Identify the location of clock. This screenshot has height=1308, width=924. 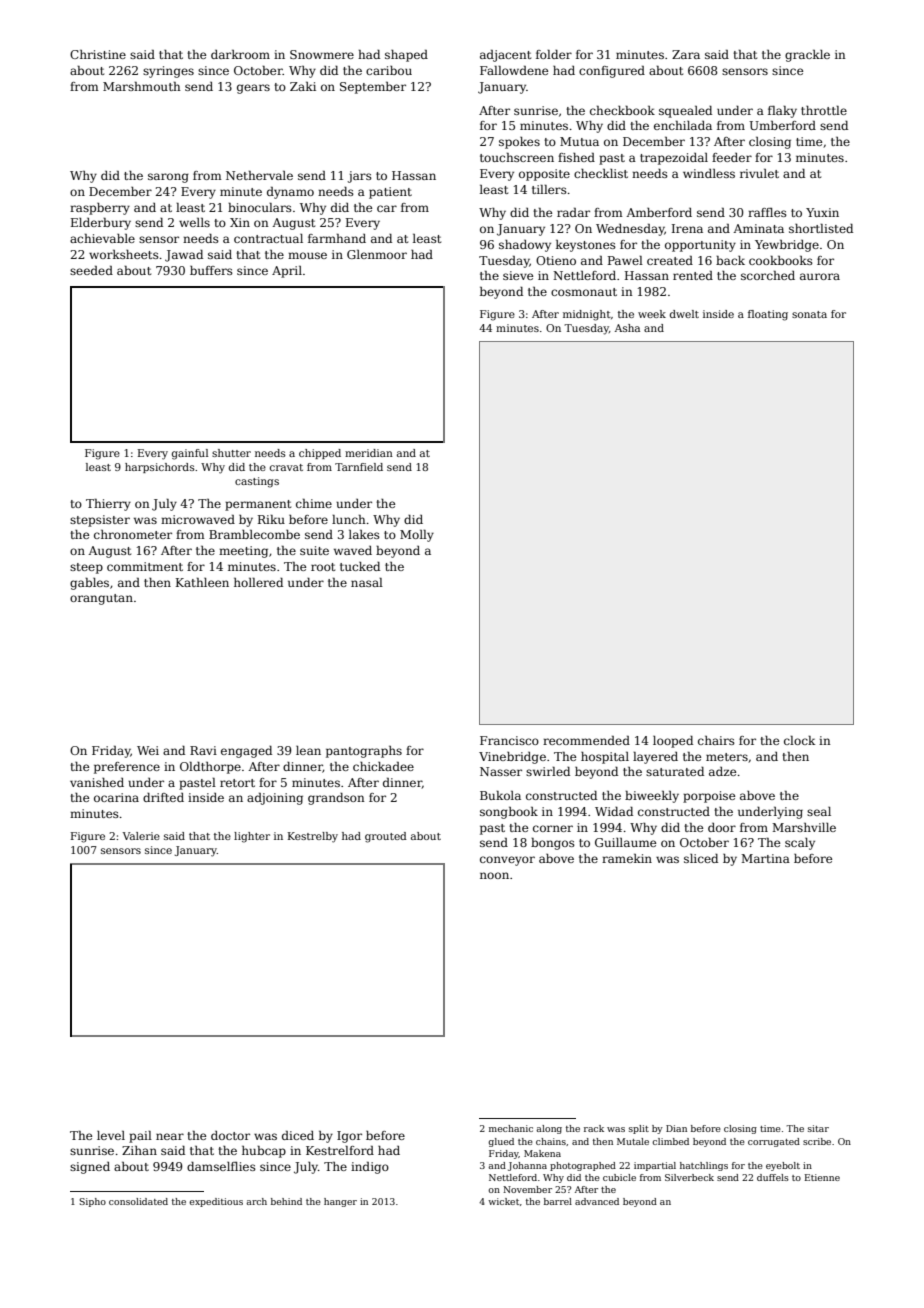
(799, 740).
